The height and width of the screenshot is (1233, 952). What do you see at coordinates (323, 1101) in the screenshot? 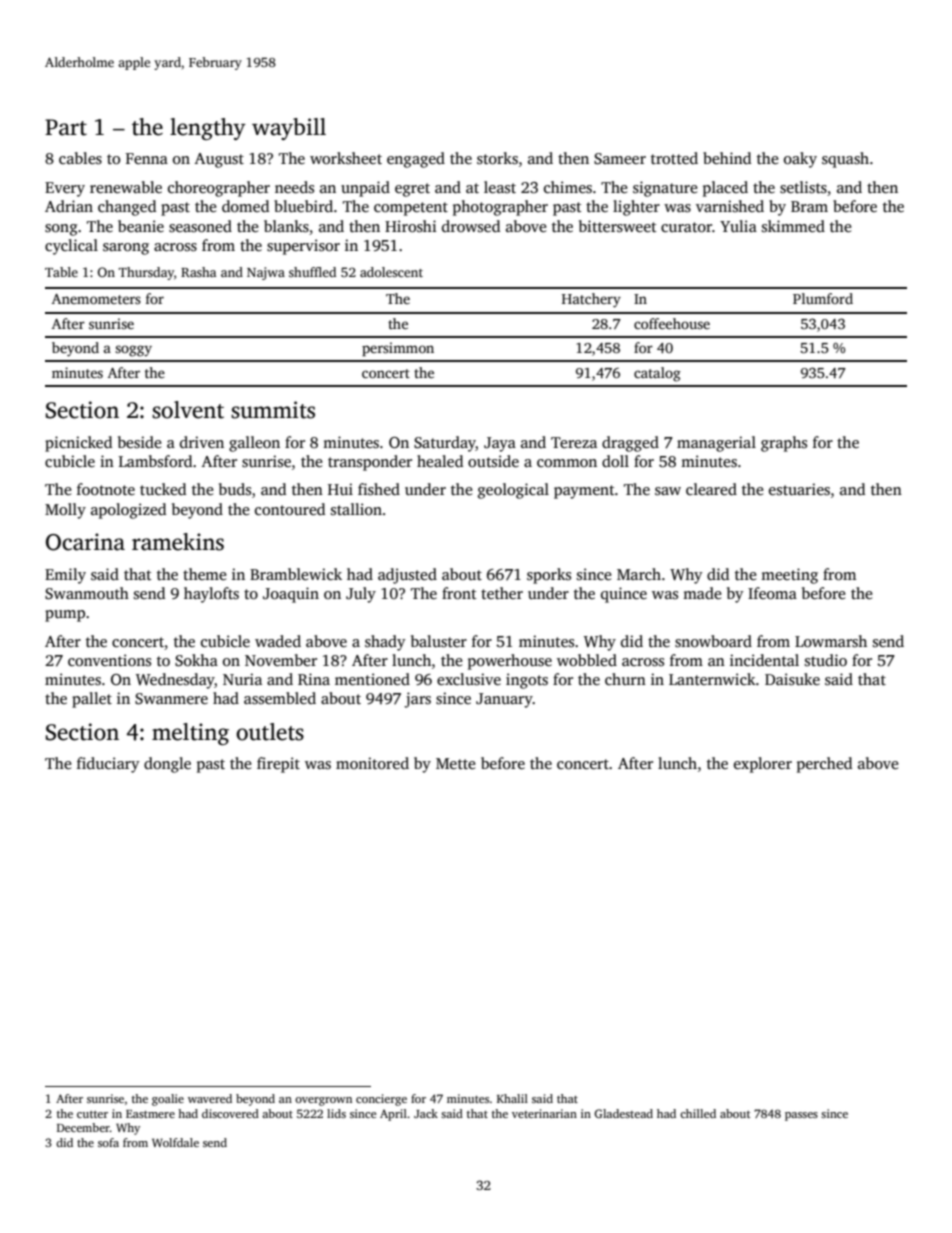
I see `overgrown` at bounding box center [323, 1101].
